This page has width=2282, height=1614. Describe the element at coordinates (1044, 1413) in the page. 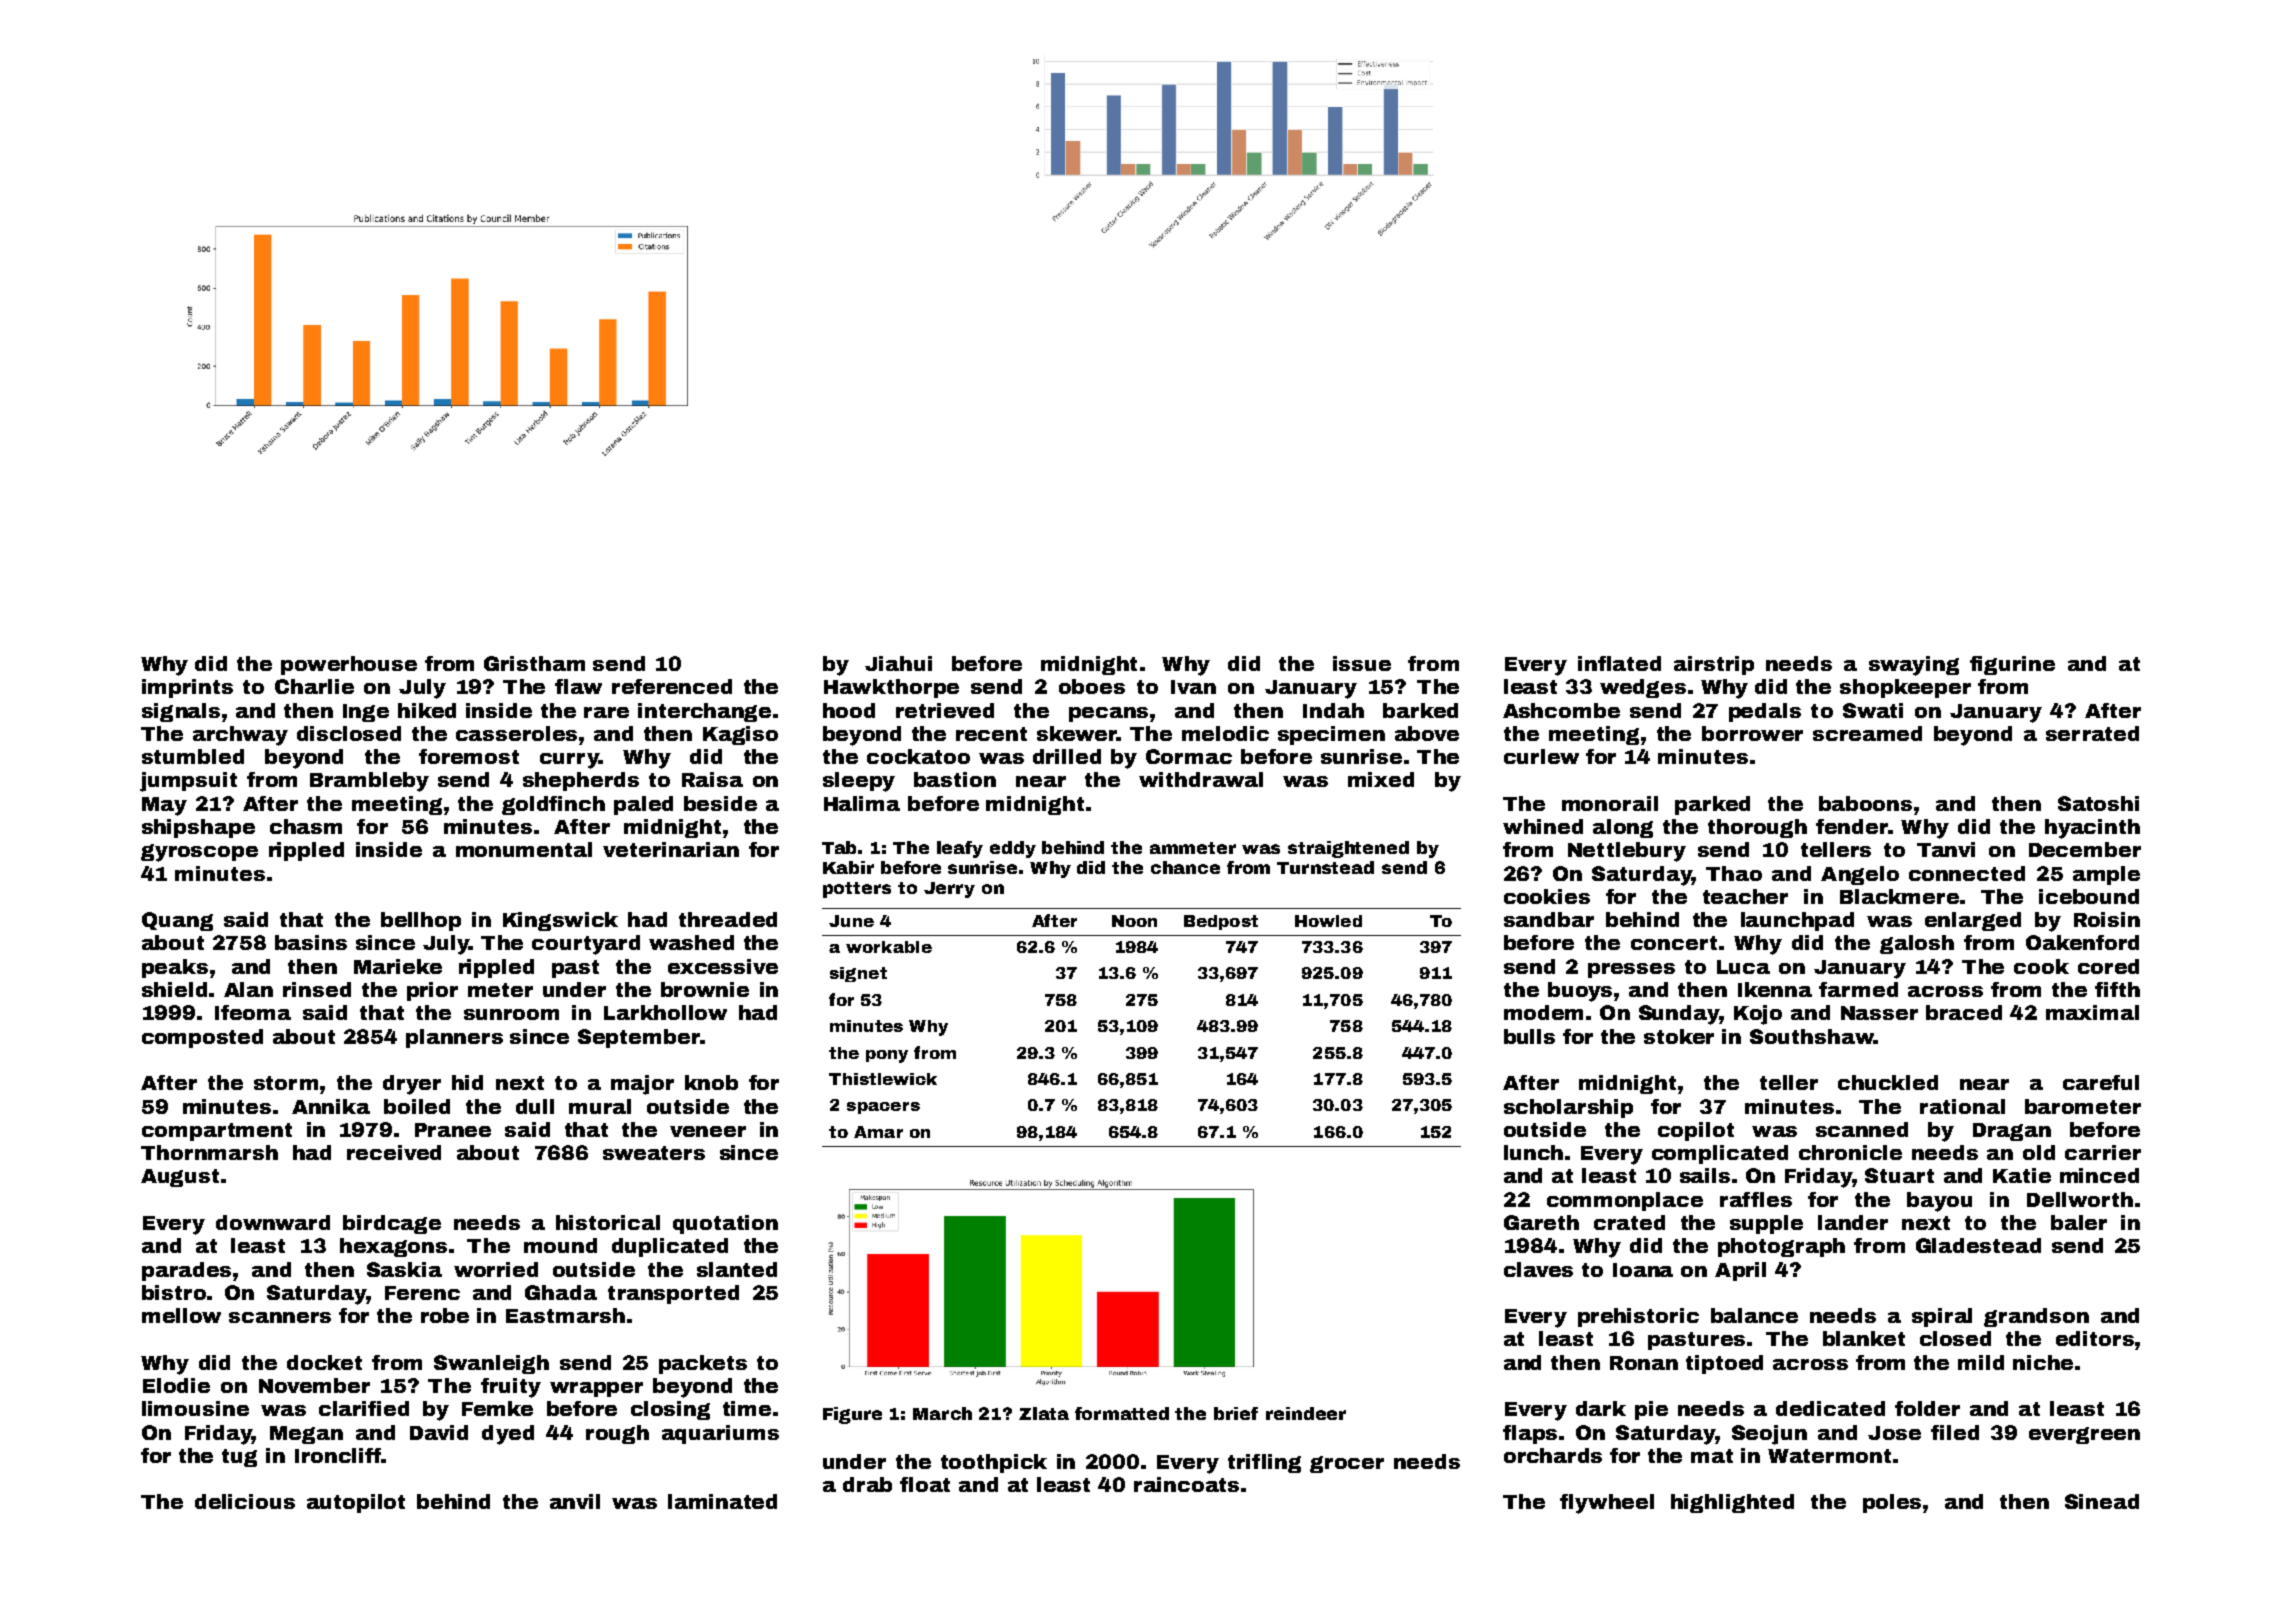

I see `Zlata` at that location.
